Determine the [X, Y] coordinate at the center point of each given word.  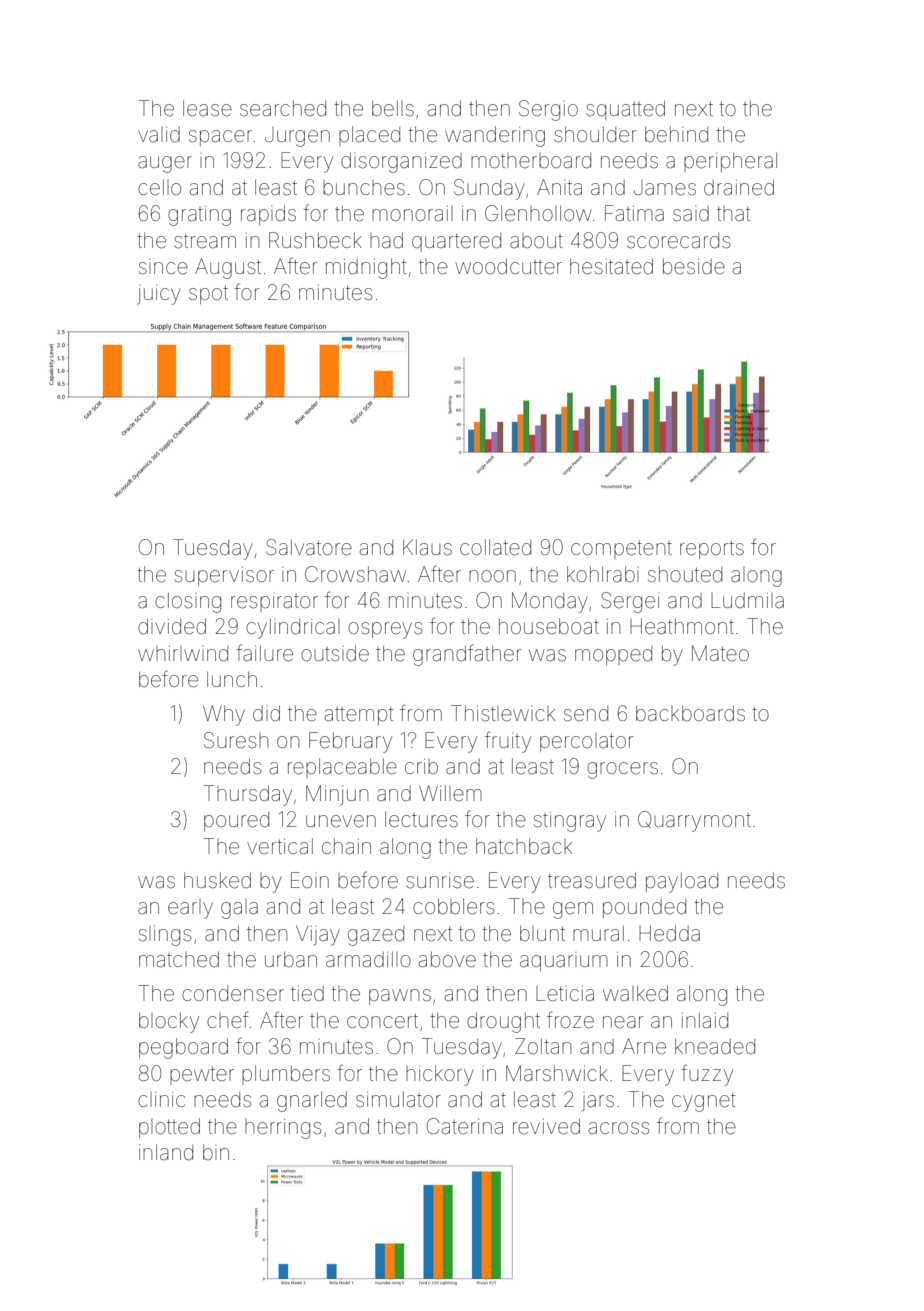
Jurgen [297, 137]
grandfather [467, 655]
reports [712, 550]
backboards [690, 713]
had [386, 240]
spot [208, 295]
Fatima [634, 213]
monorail [412, 213]
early [190, 909]
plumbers [286, 1075]
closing [188, 602]
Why [224, 715]
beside [694, 266]
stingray [570, 822]
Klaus [427, 547]
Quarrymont [694, 821]
